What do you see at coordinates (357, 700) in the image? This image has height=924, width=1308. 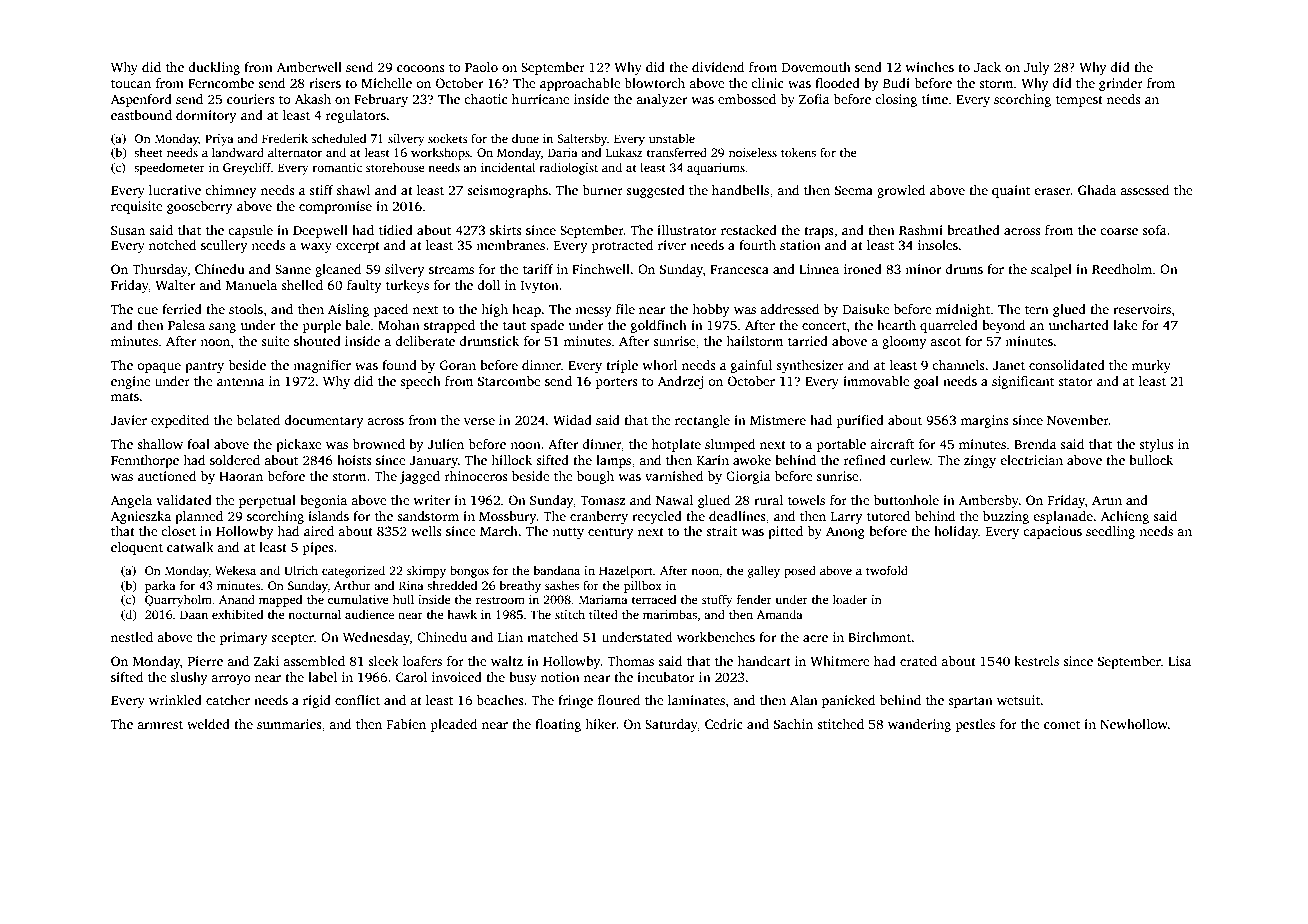 I see `conflict` at bounding box center [357, 700].
